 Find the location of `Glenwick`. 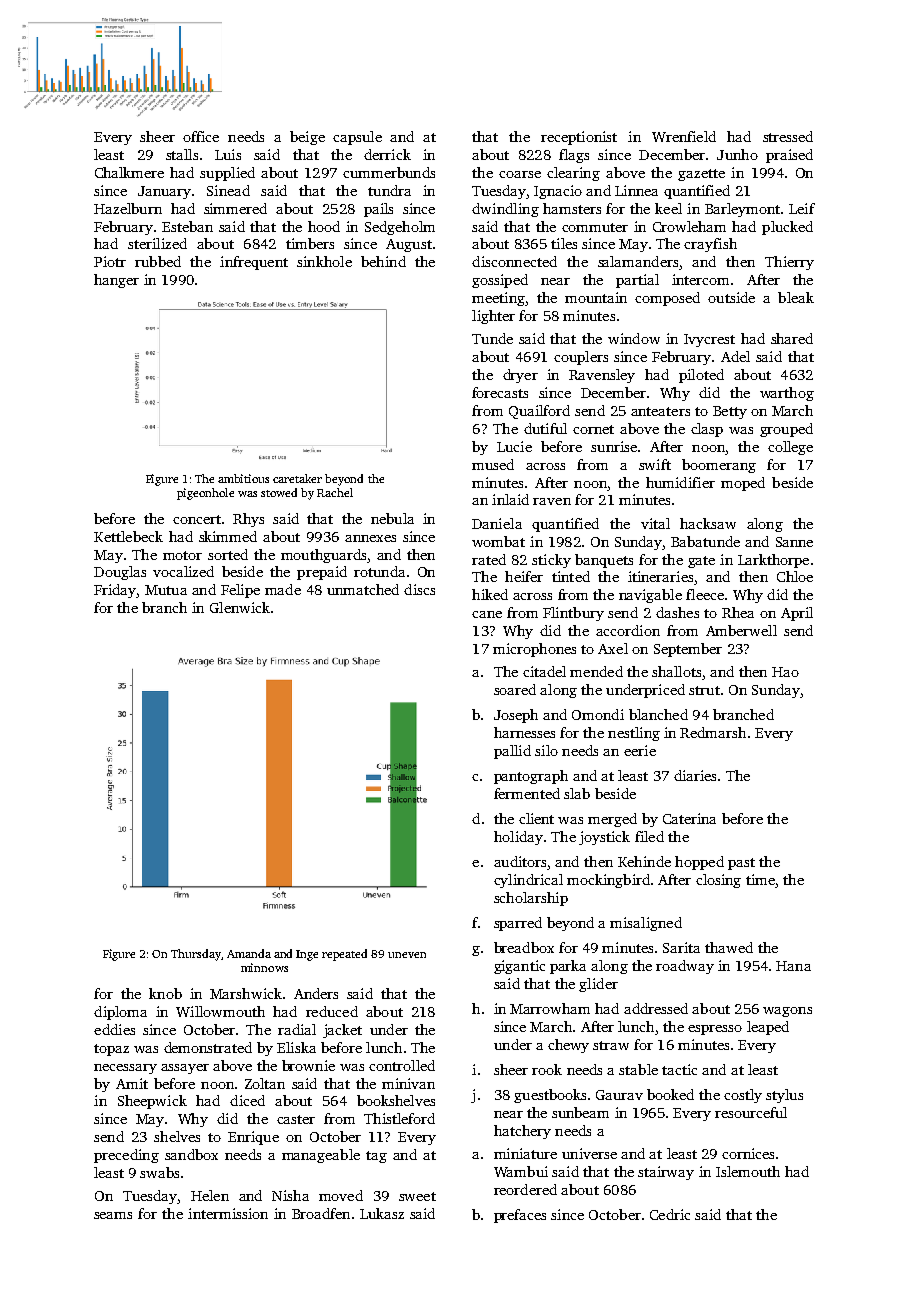

Glenwick is located at coordinates (240, 607).
